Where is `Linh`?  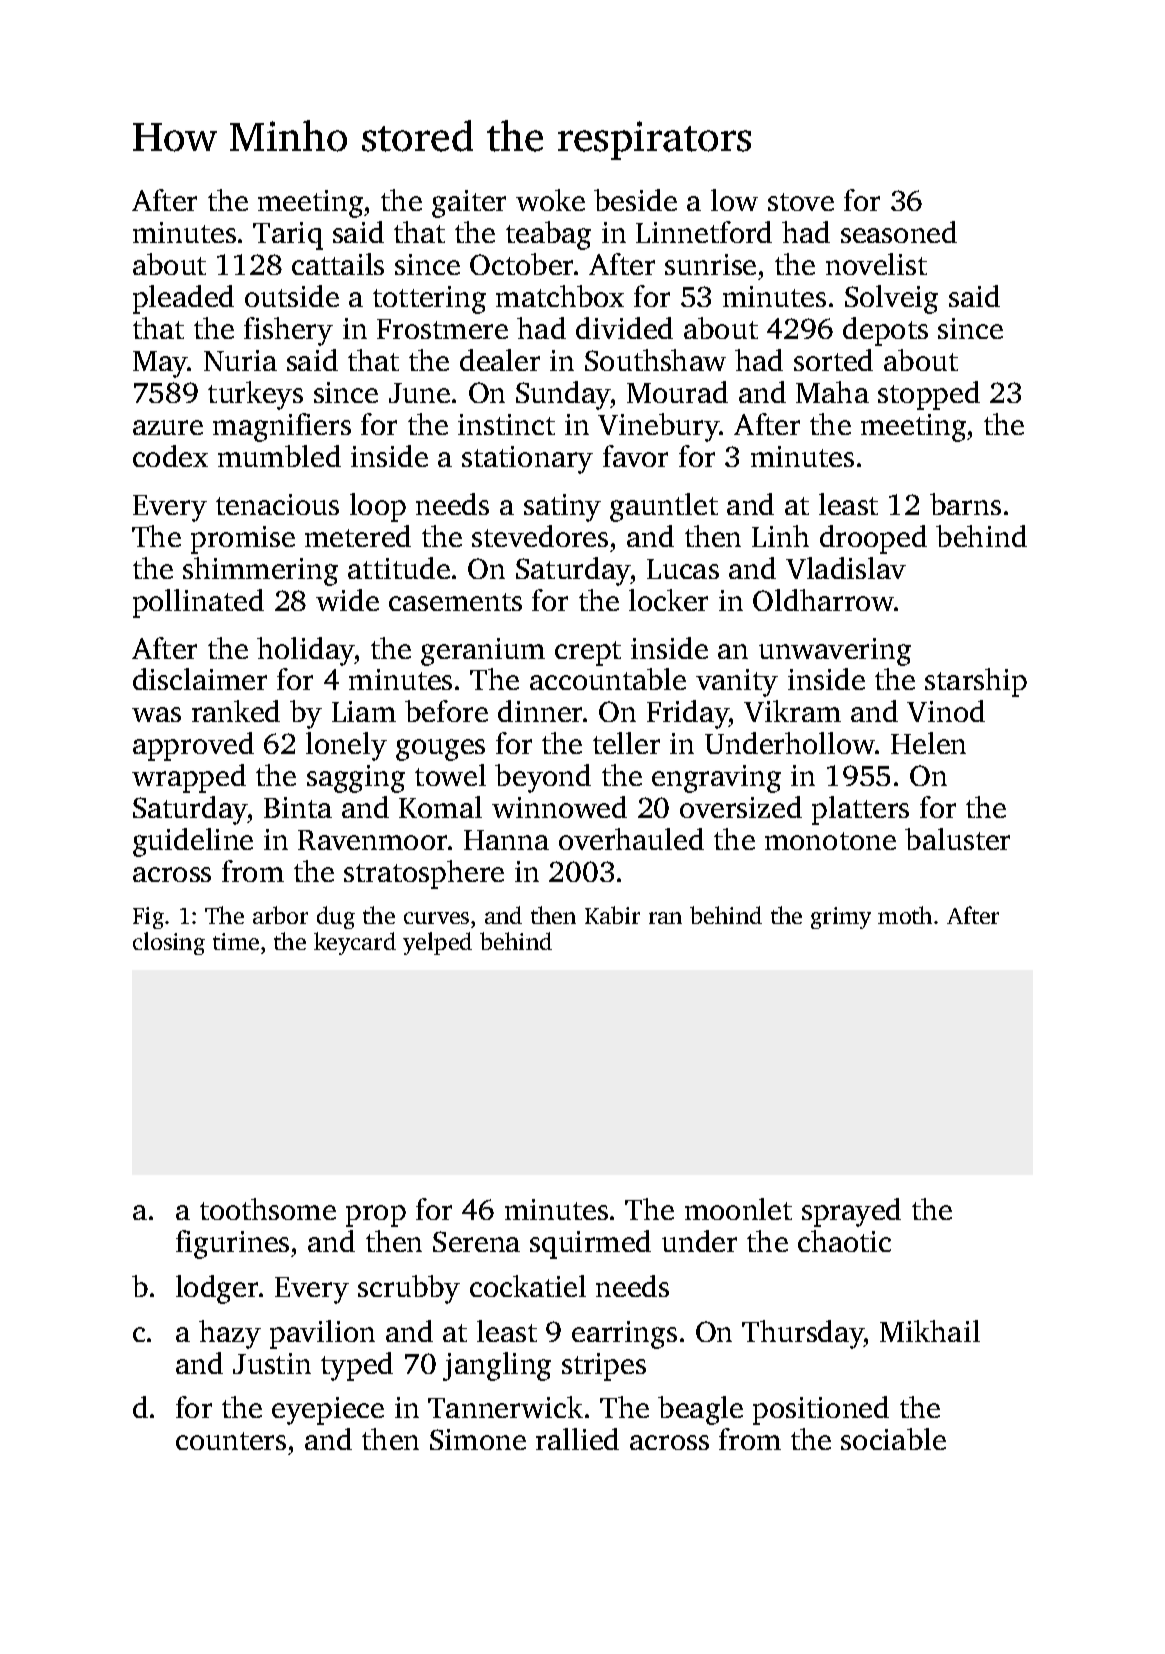 Linh is located at coordinates (780, 536).
